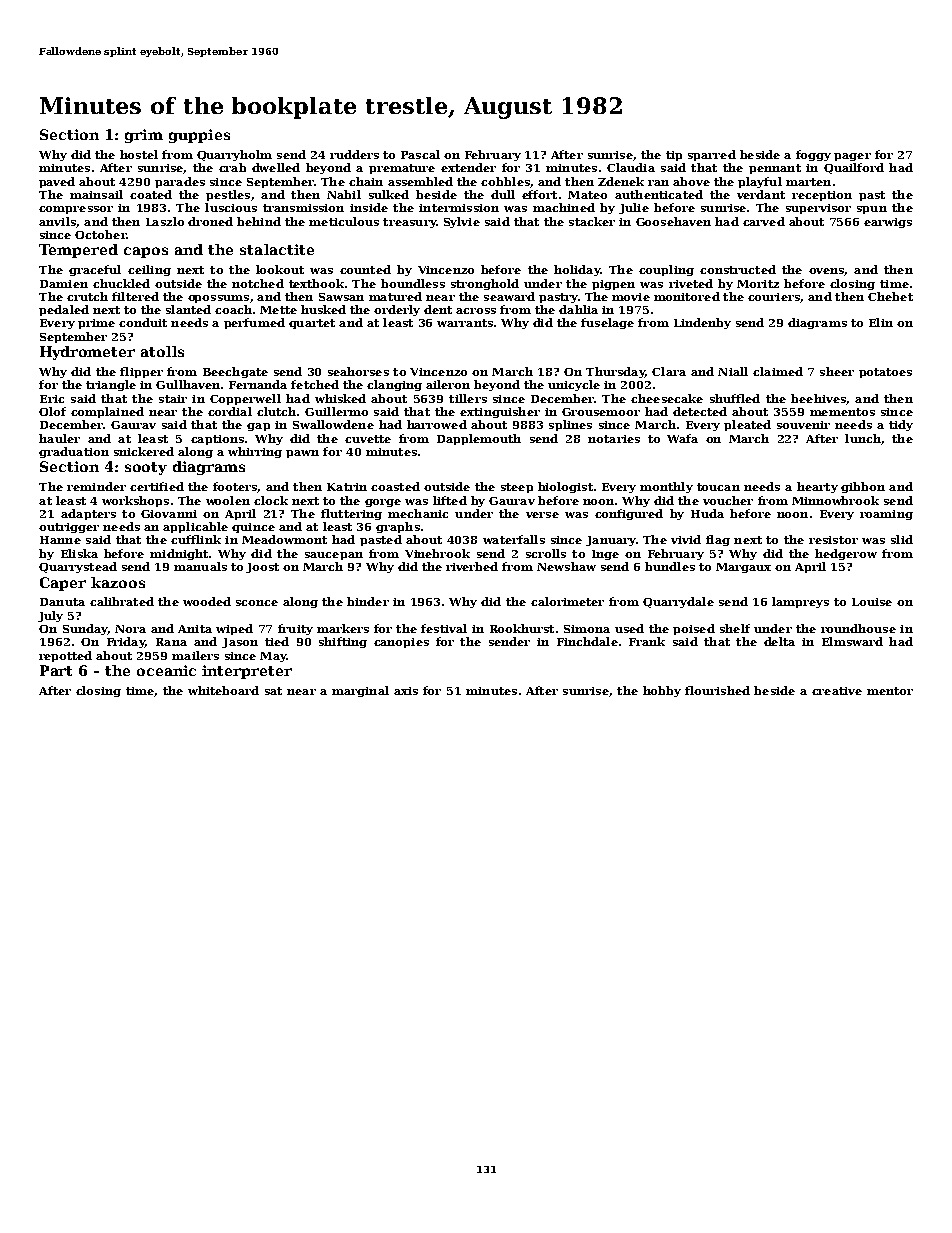  What do you see at coordinates (199, 136) in the screenshot?
I see `guppies` at bounding box center [199, 136].
